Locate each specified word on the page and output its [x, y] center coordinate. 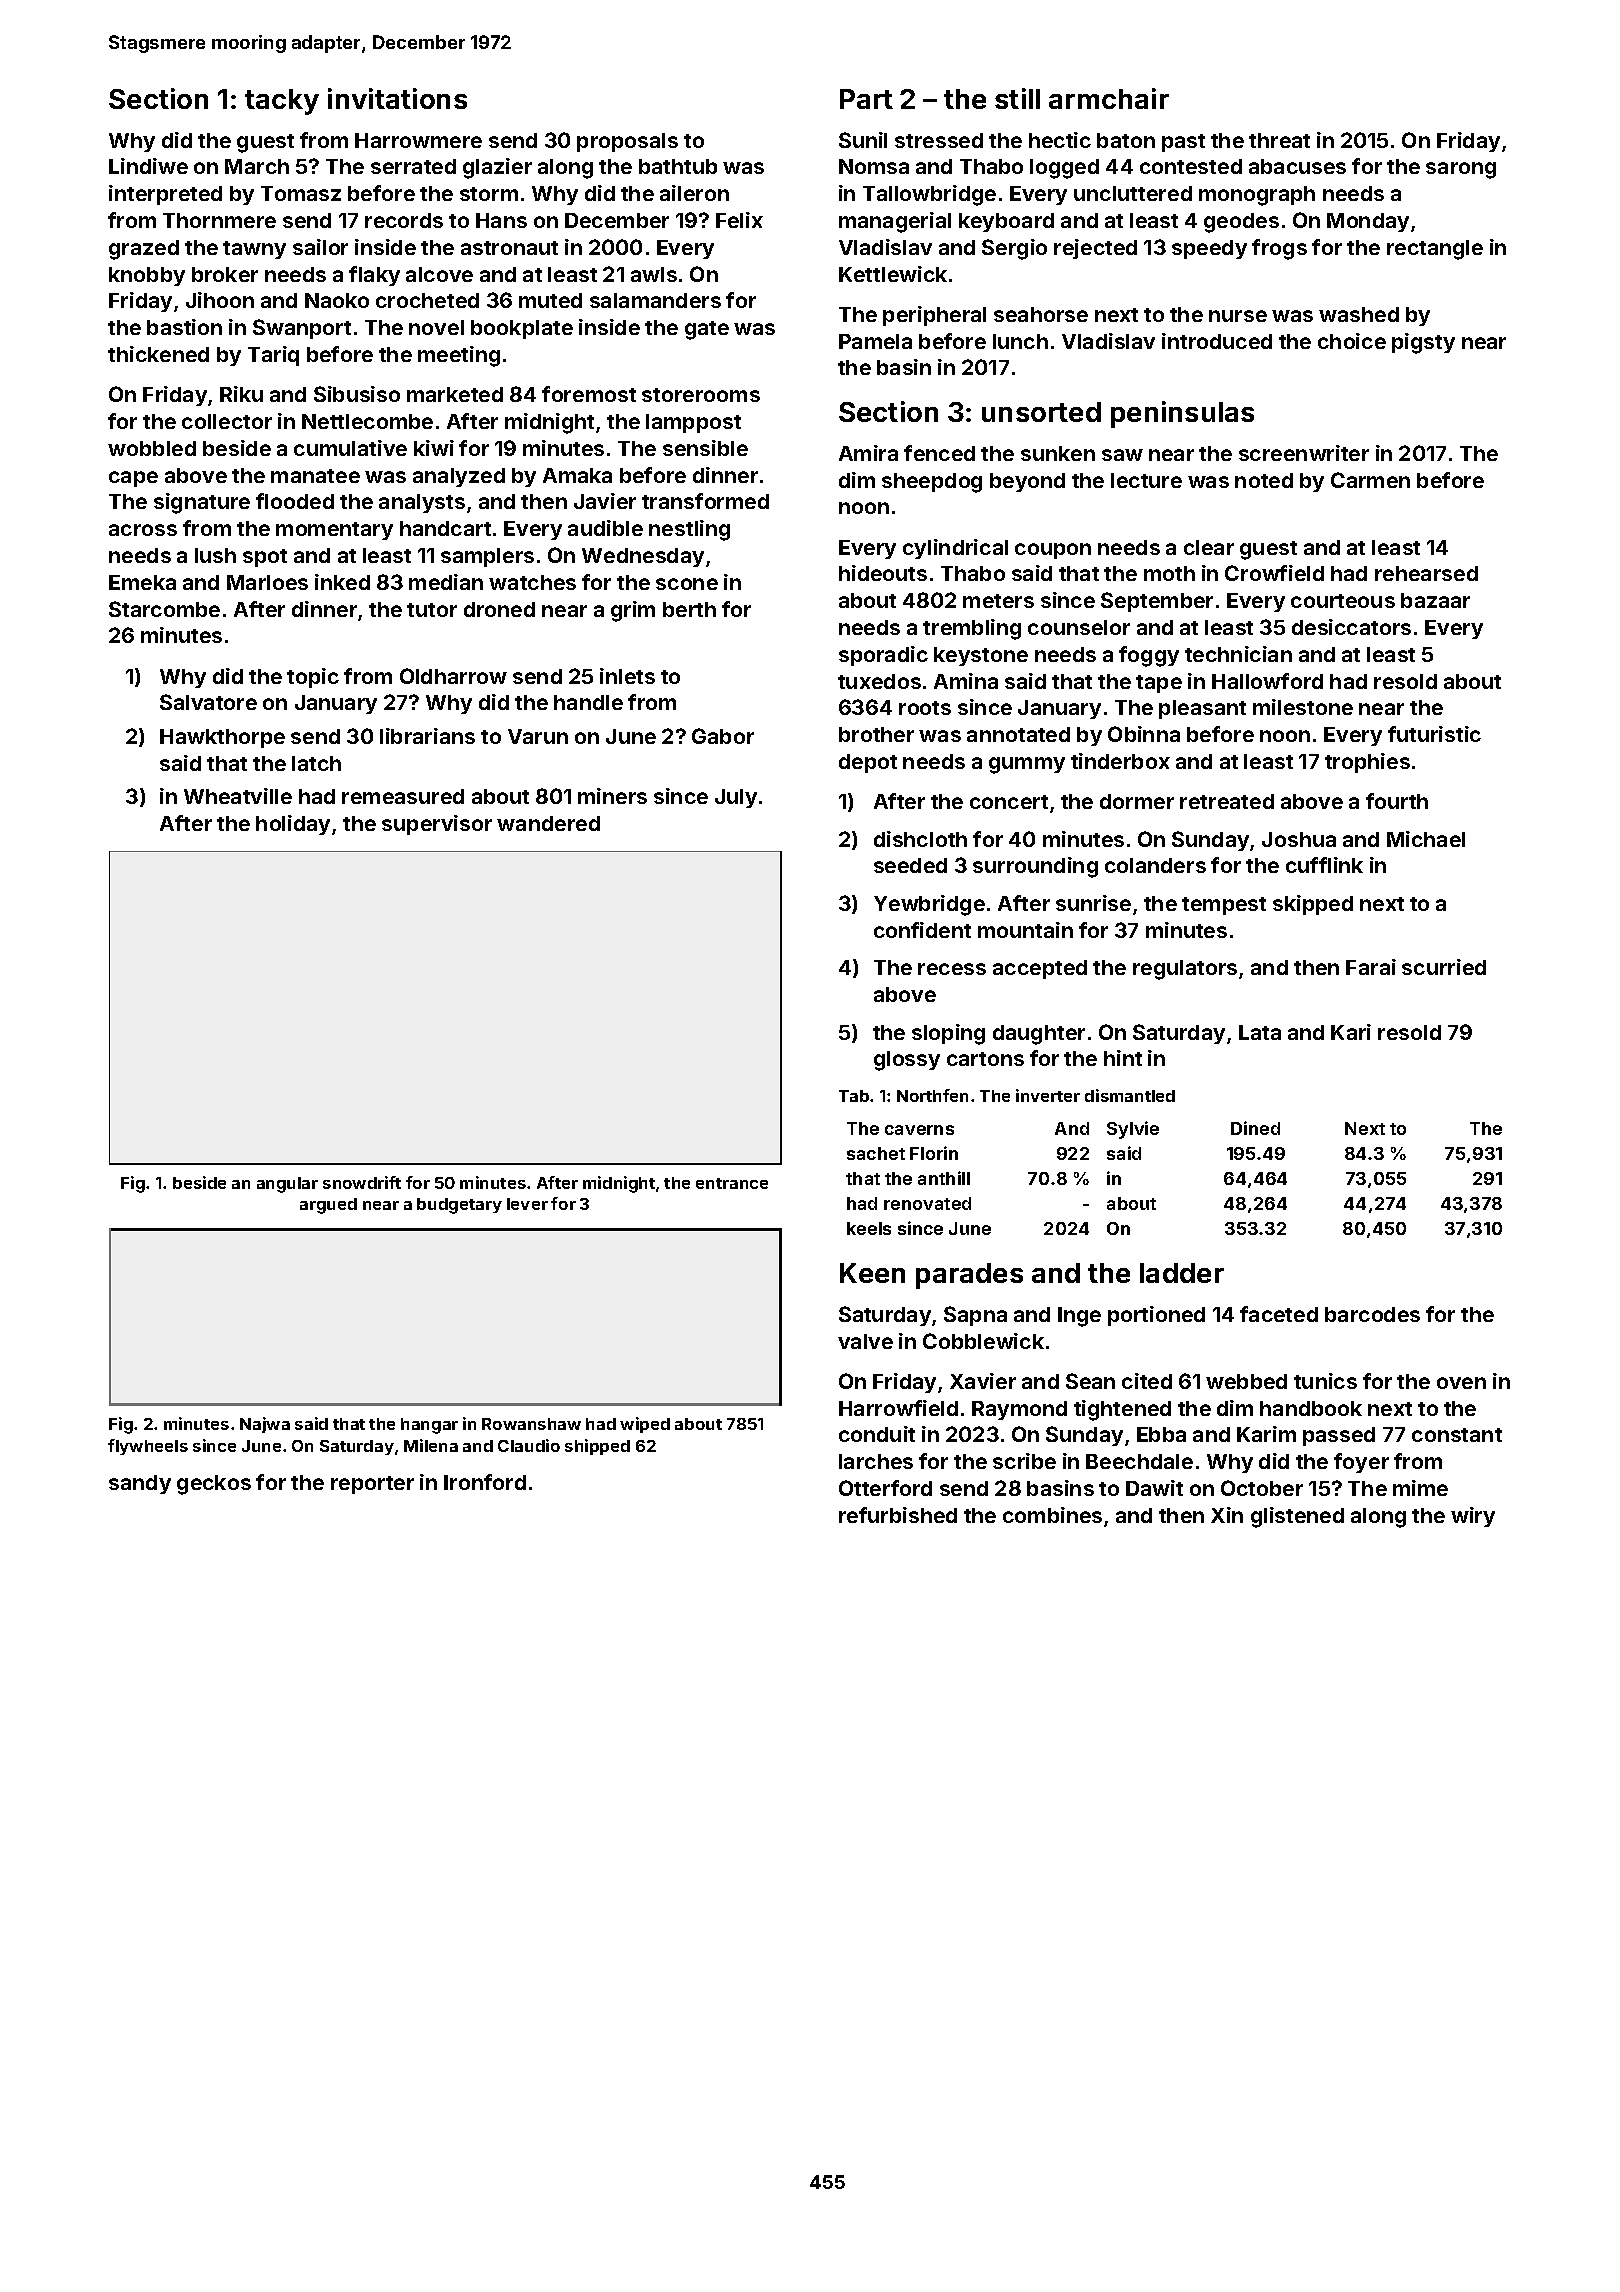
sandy [140, 1484]
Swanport [302, 329]
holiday [293, 825]
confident [922, 930]
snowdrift [362, 1182]
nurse [1238, 316]
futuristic [1434, 734]
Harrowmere [418, 140]
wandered [548, 823]
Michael [1426, 839]
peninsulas [1182, 414]
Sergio [1014, 249]
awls [654, 274]
